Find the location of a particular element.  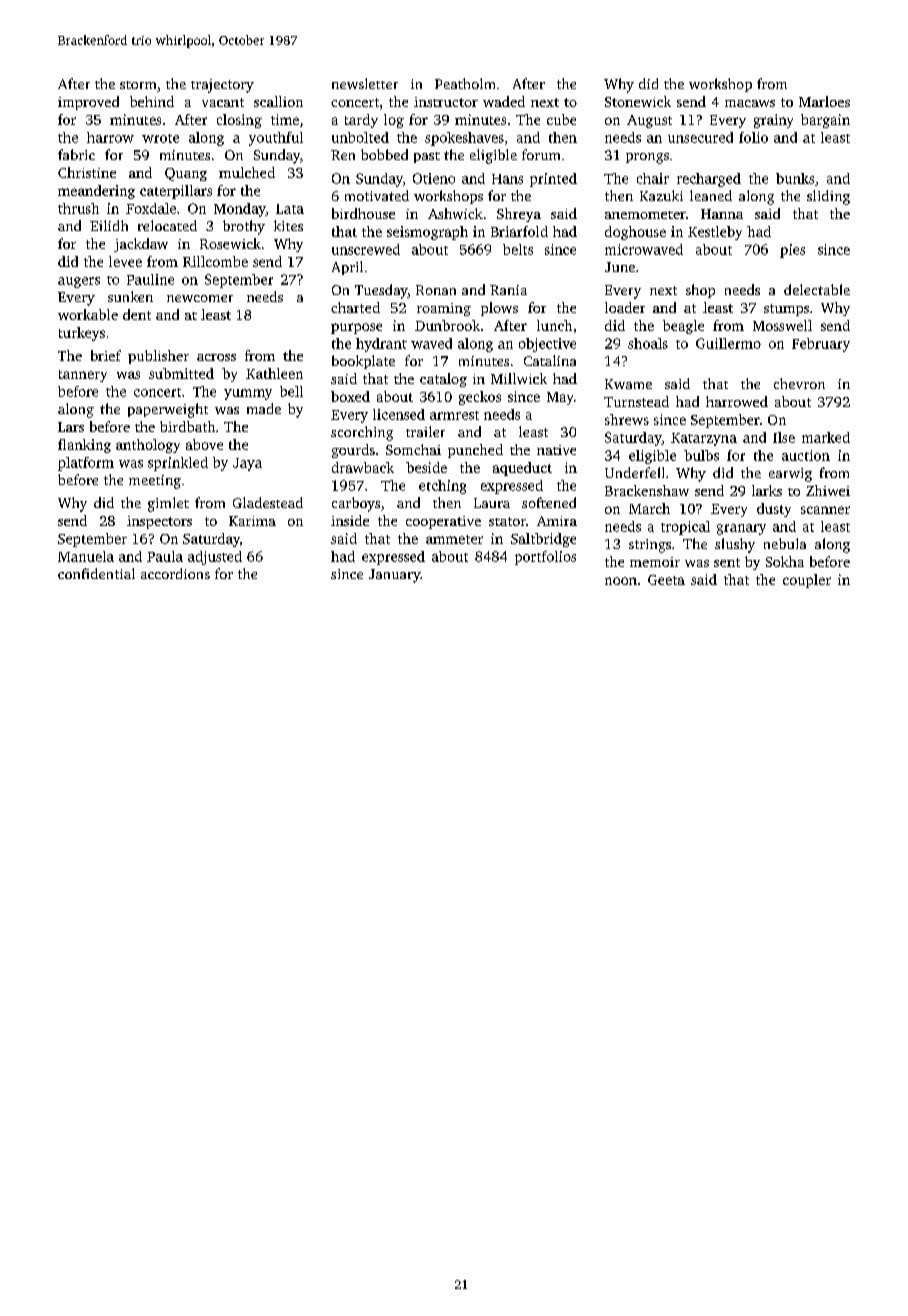

Monday is located at coordinates (240, 210).
